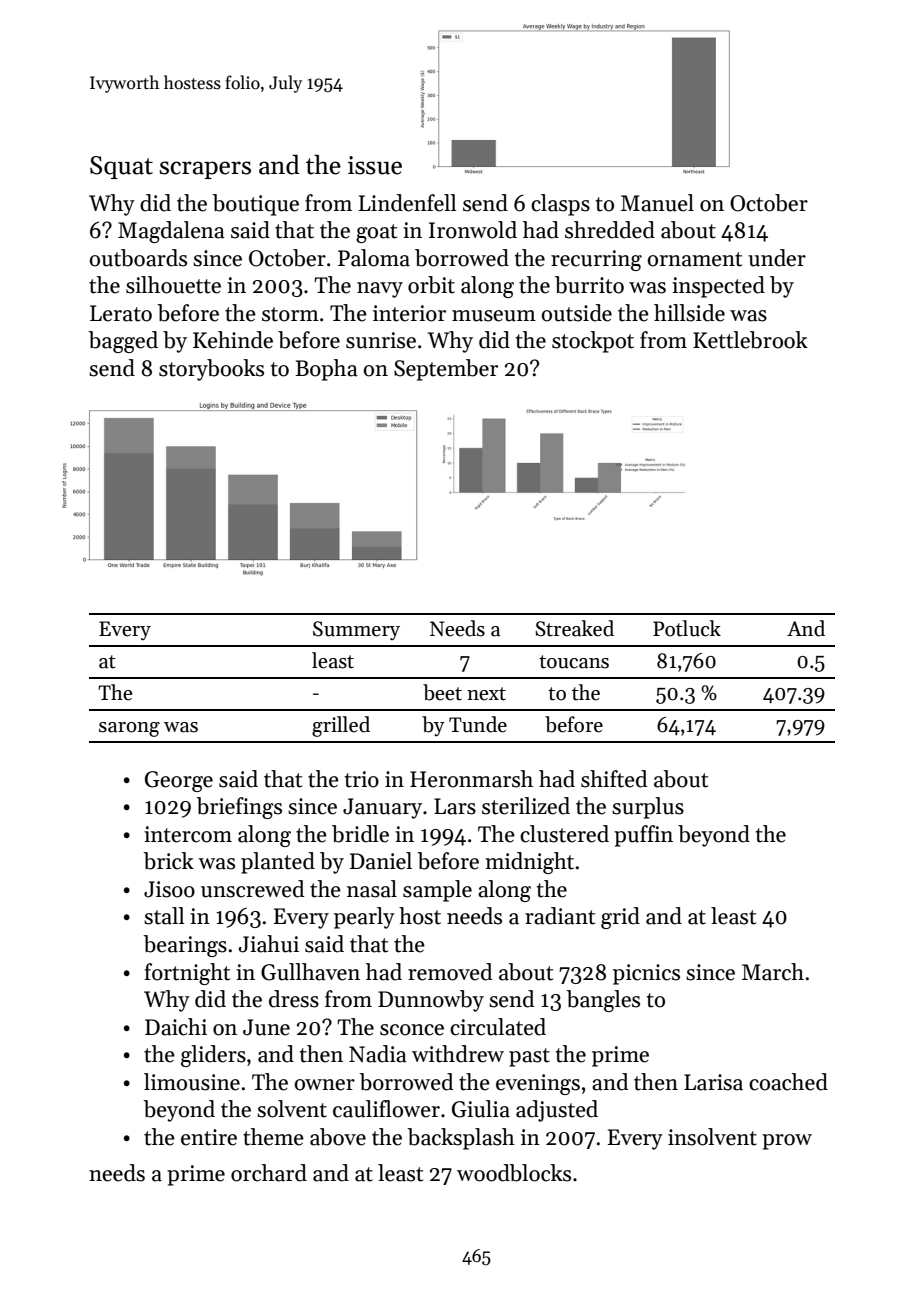 This image has height=1311, width=924. What do you see at coordinates (187, 974) in the image?
I see `fortnight` at bounding box center [187, 974].
